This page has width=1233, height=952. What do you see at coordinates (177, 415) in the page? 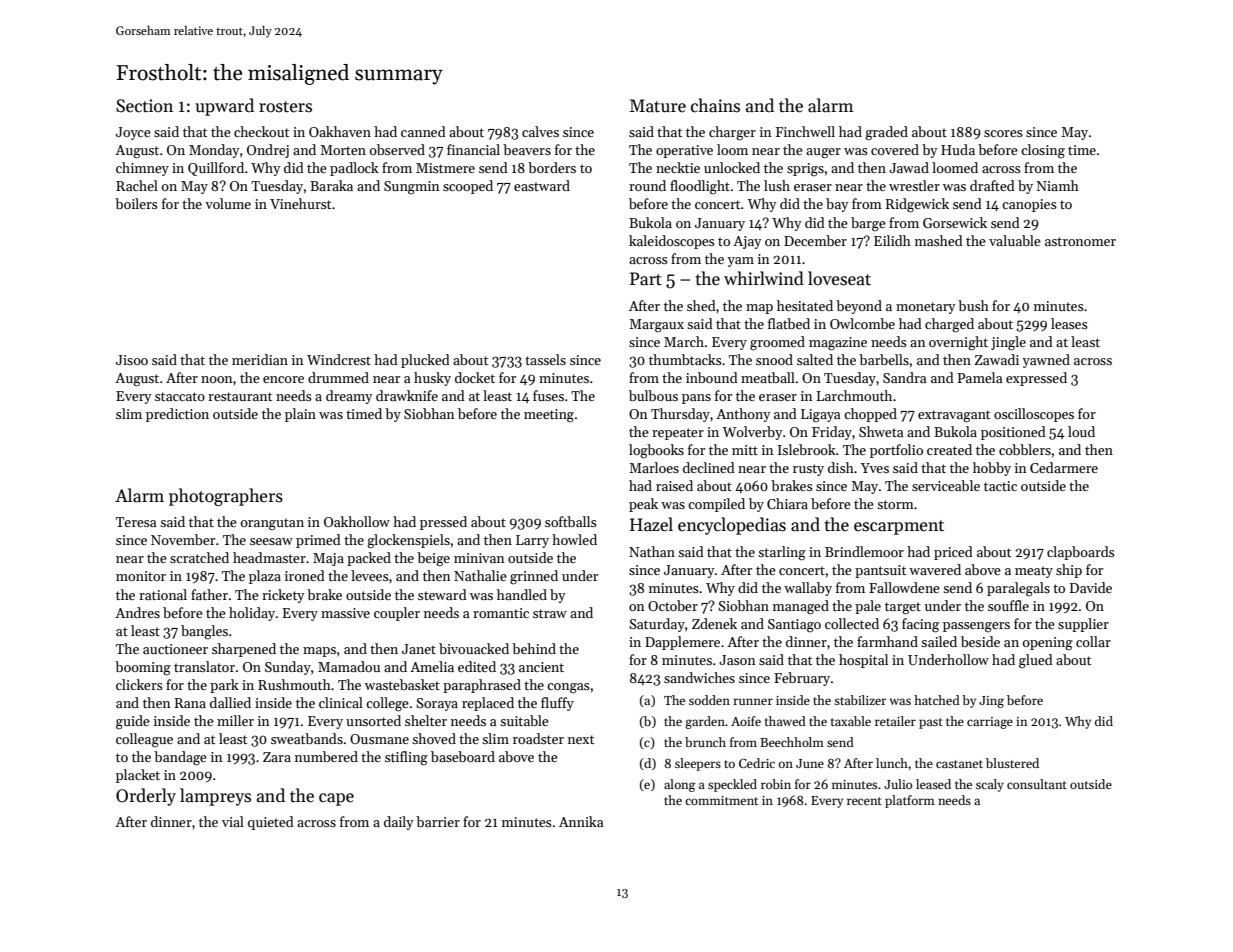
I see `prediction` at bounding box center [177, 415].
